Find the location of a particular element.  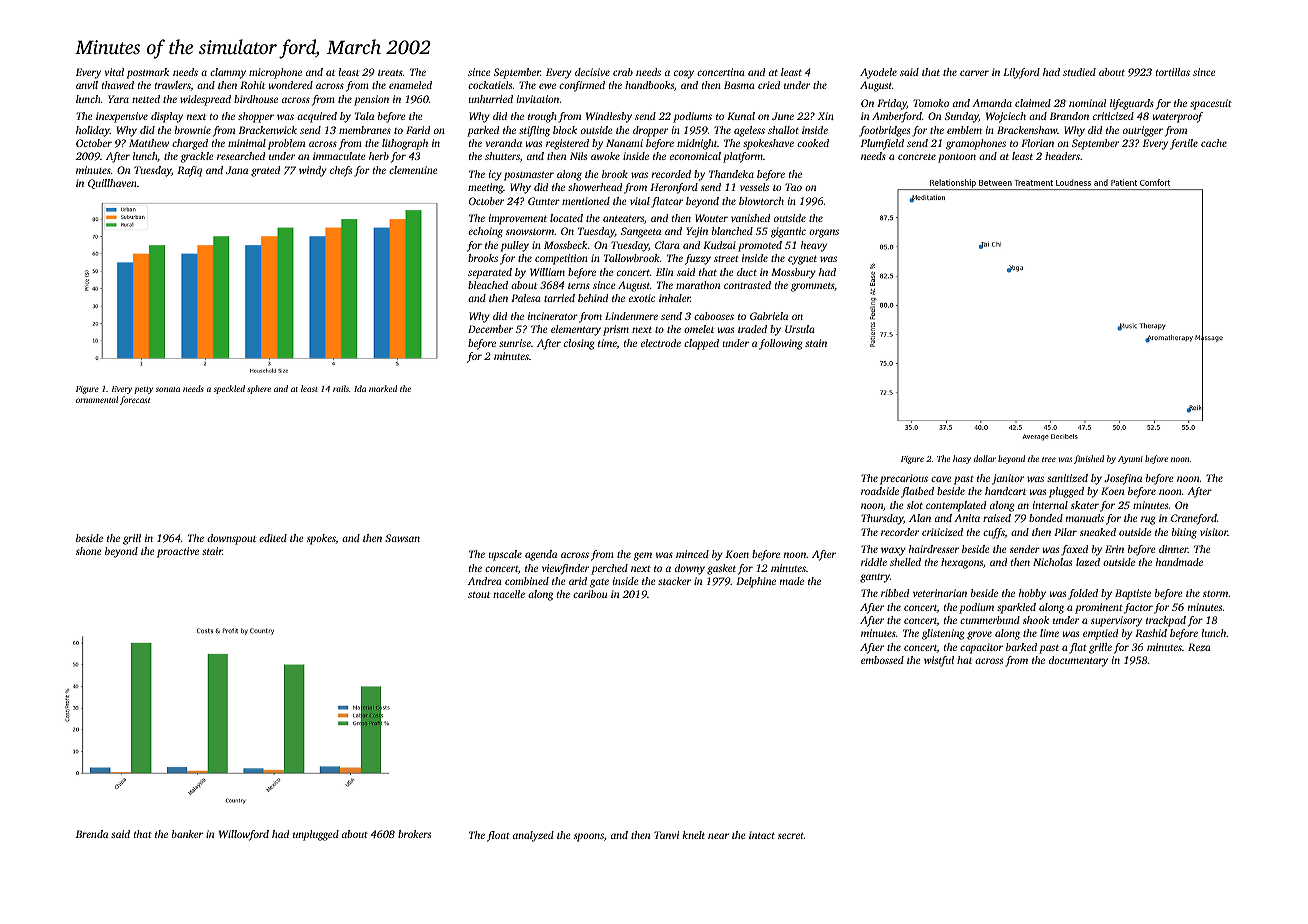

precarious is located at coordinates (904, 479).
